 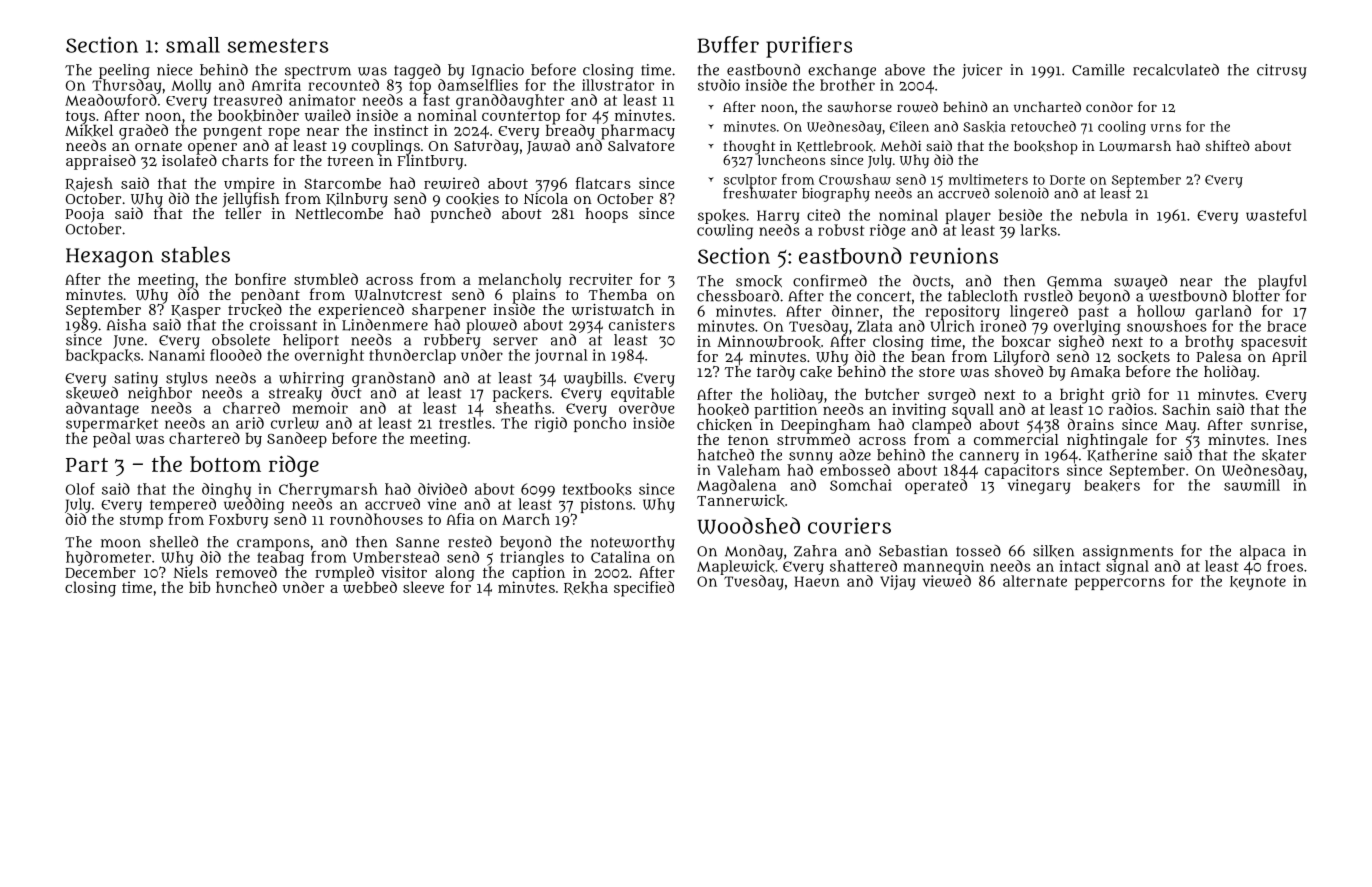 I want to click on Buffer, so click(x=728, y=44).
